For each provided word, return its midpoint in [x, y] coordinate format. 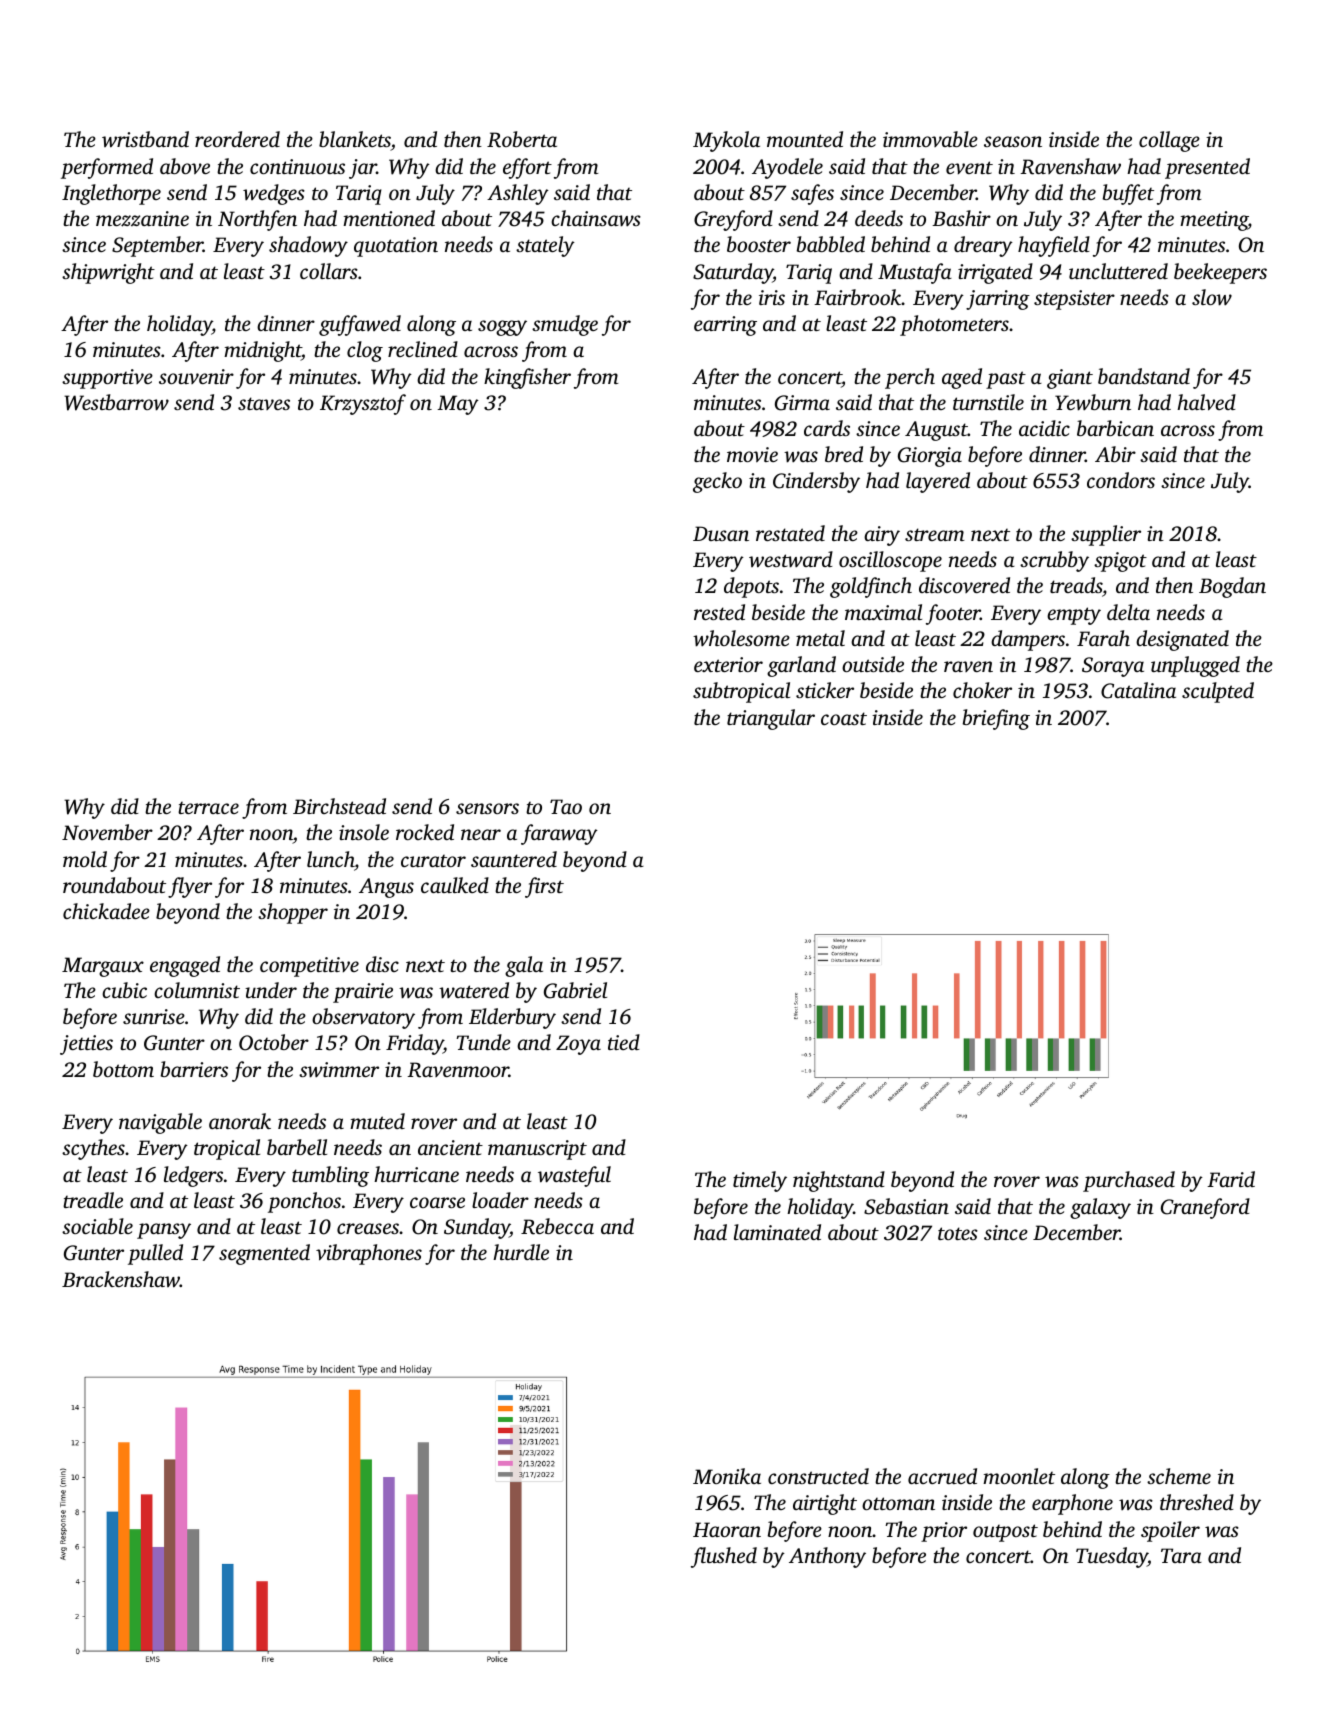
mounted [805, 139]
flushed [724, 1557]
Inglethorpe [111, 194]
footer [953, 614]
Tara [1181, 1555]
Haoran [727, 1529]
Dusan [721, 533]
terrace [208, 808]
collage [1169, 141]
